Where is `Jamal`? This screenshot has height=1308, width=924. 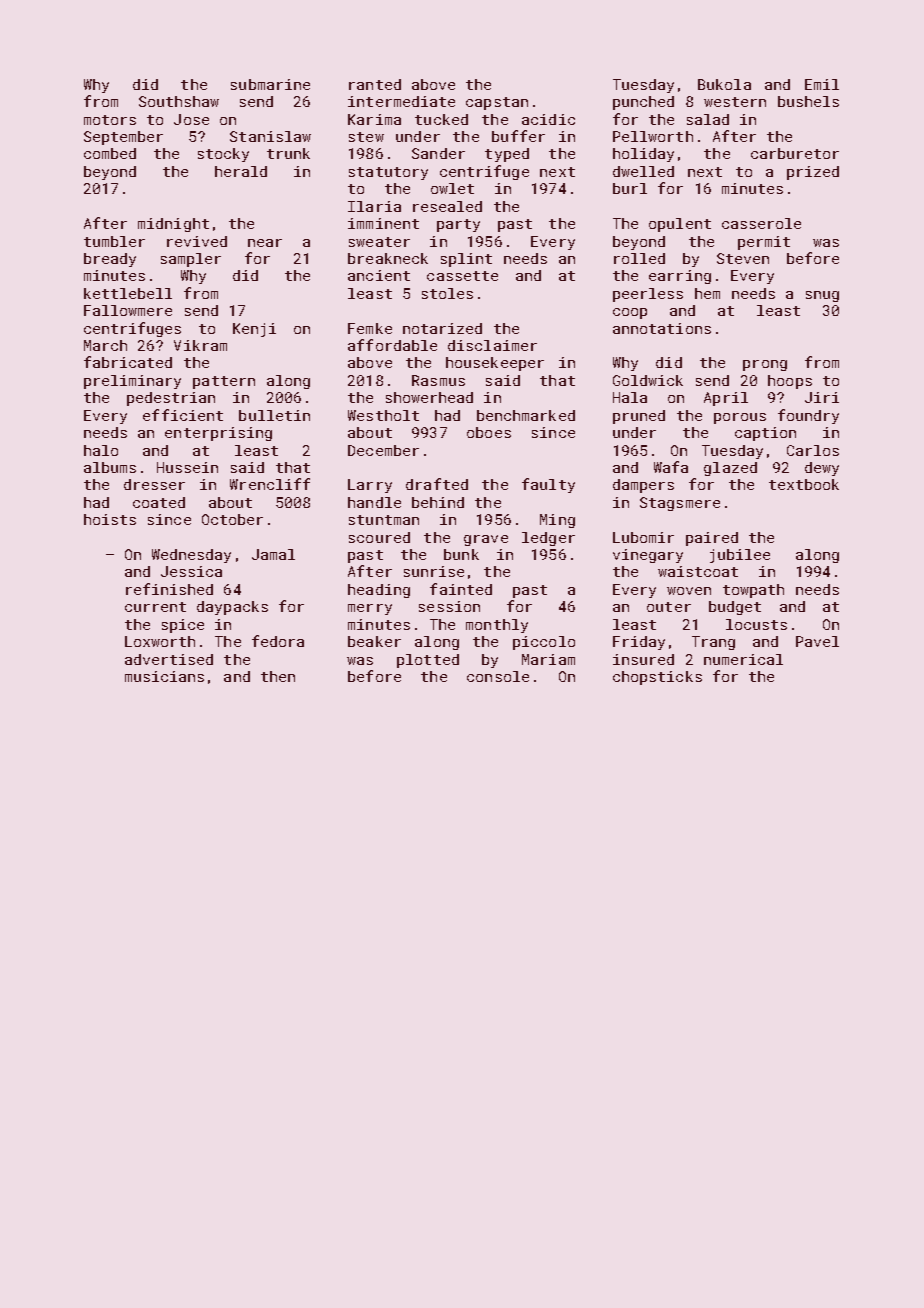
Jamal is located at coordinates (273, 554).
